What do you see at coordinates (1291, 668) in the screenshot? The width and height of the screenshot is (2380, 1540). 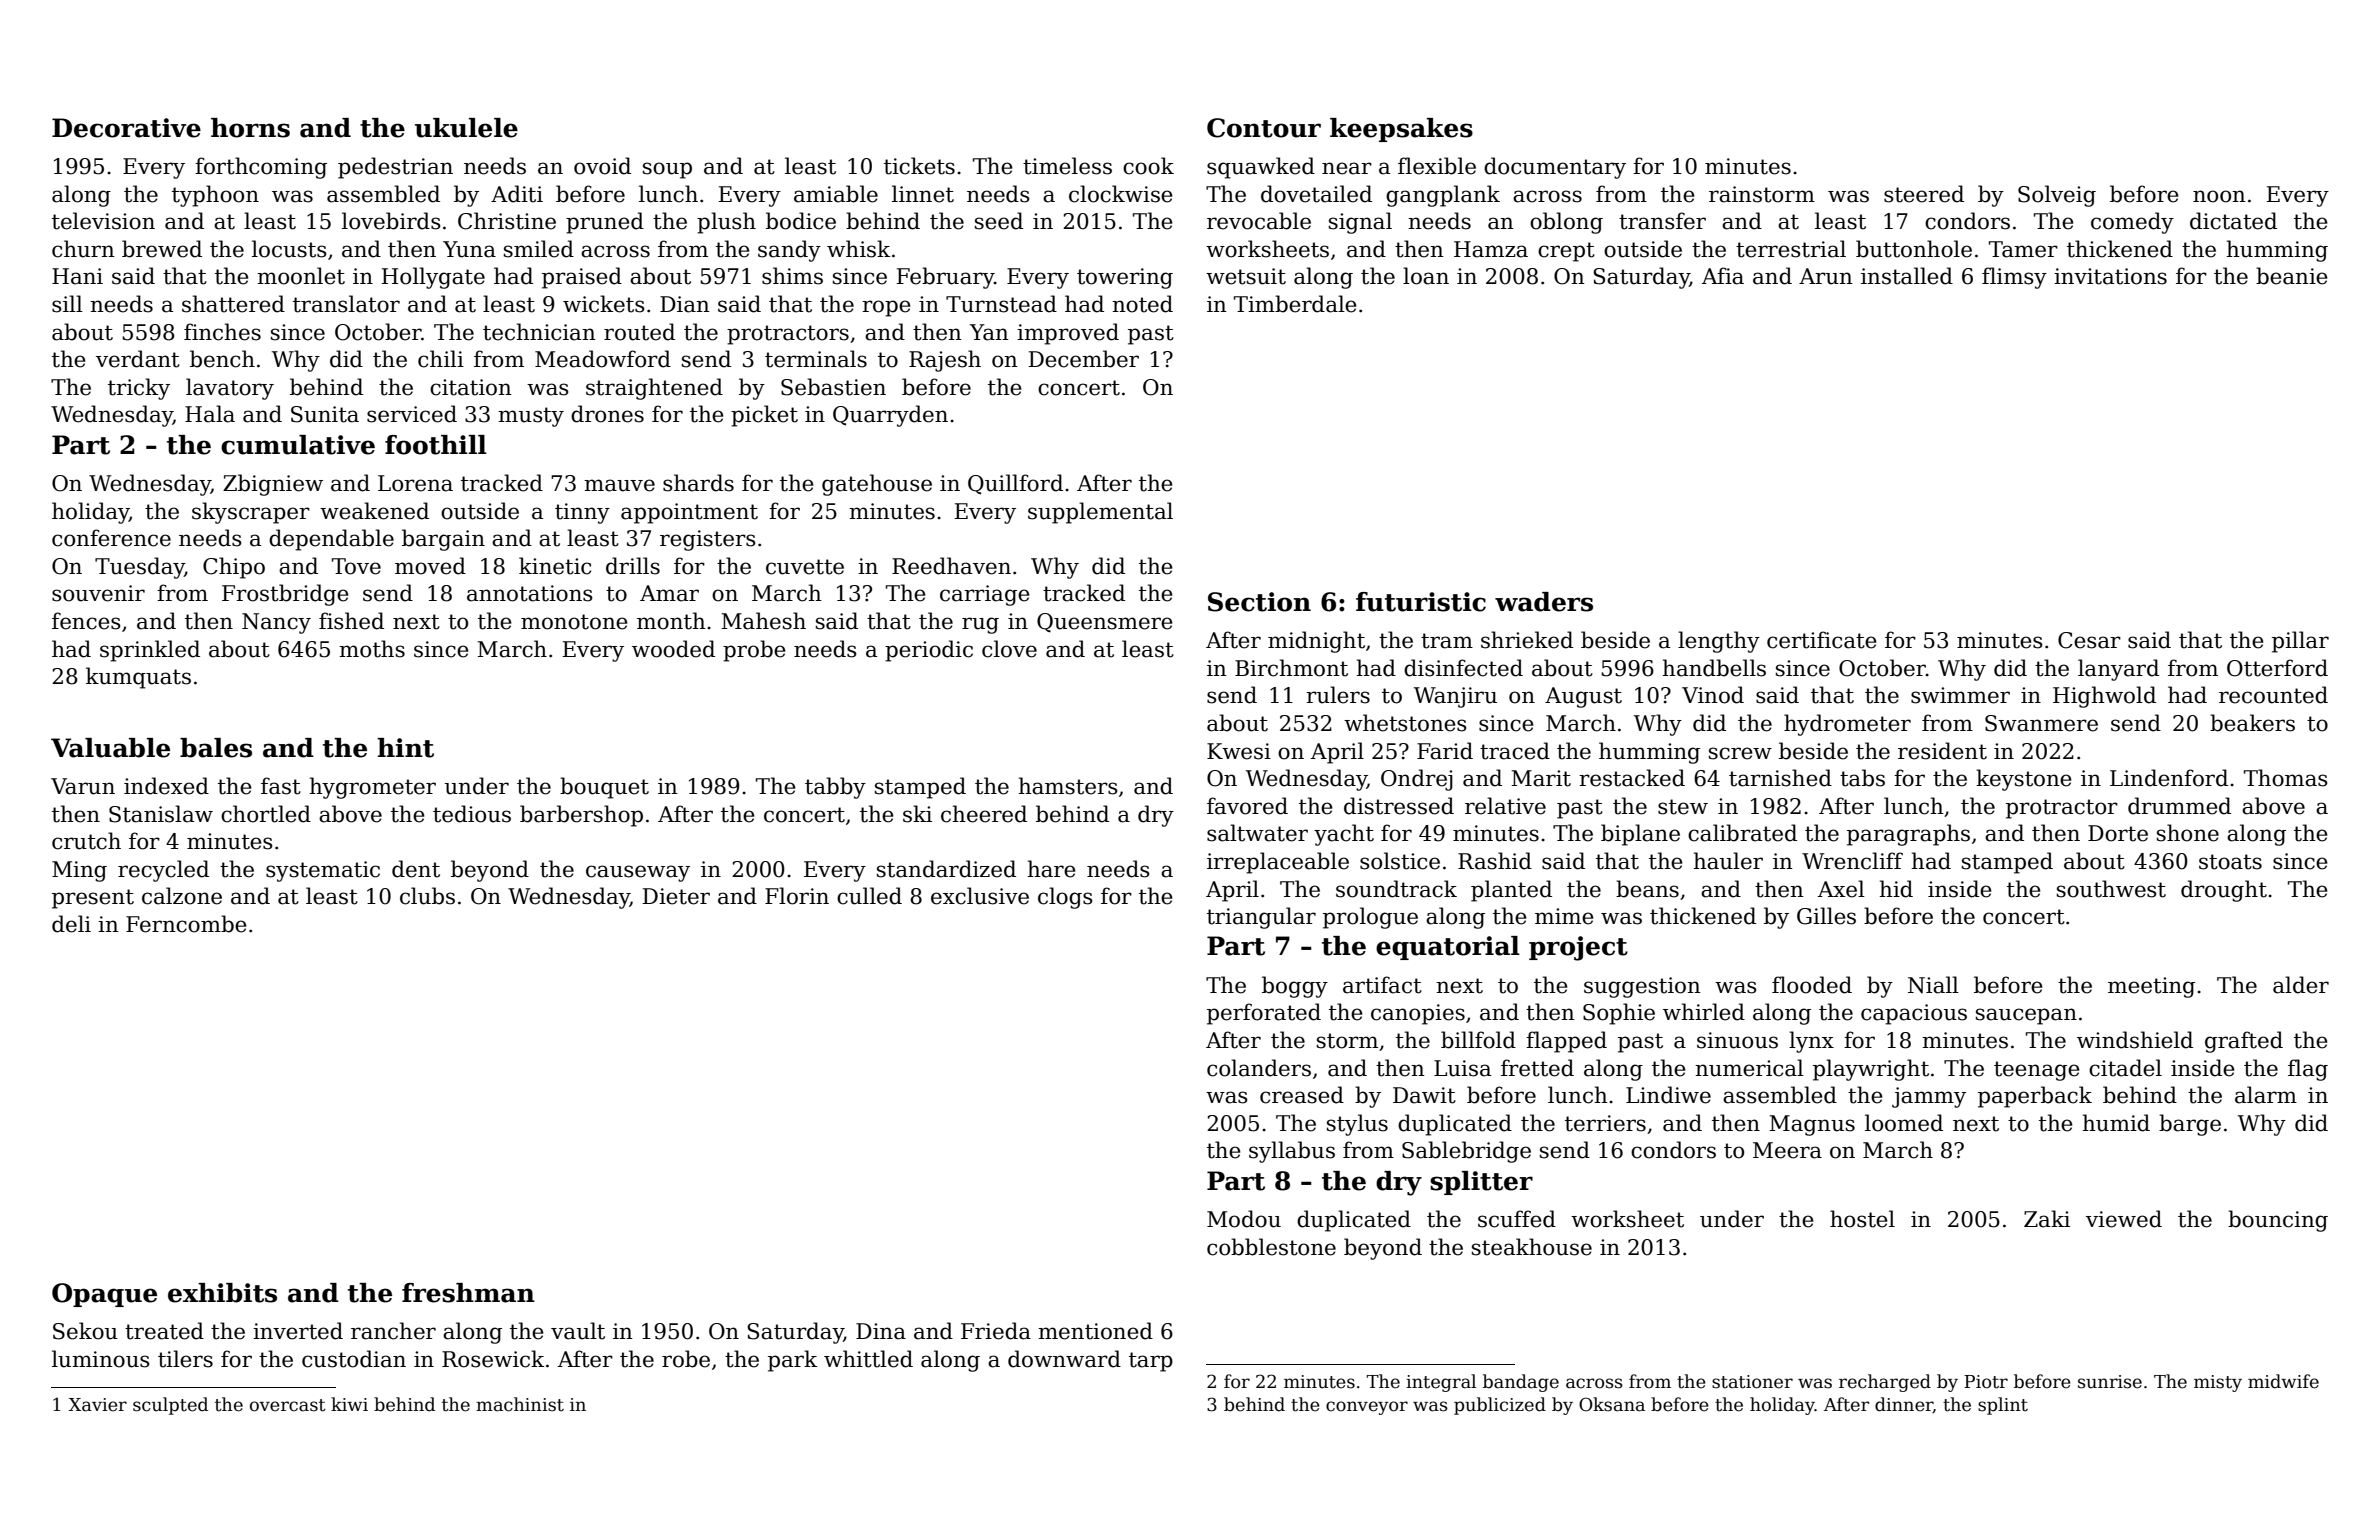 I see `Birchmont` at bounding box center [1291, 668].
